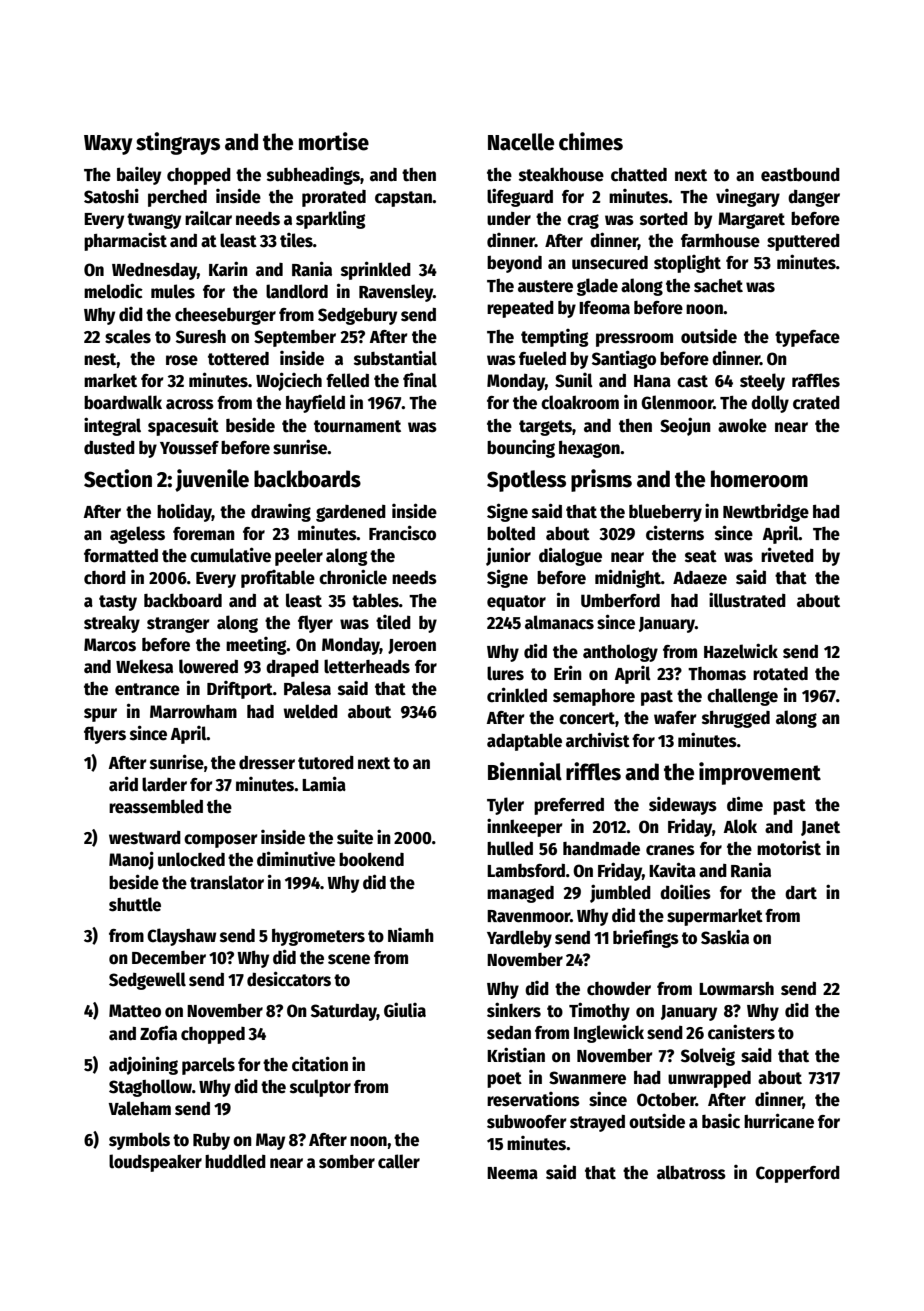 This document has height=1311, width=924. Describe the element at coordinates (801, 893) in the document. I see `dart` at that location.
